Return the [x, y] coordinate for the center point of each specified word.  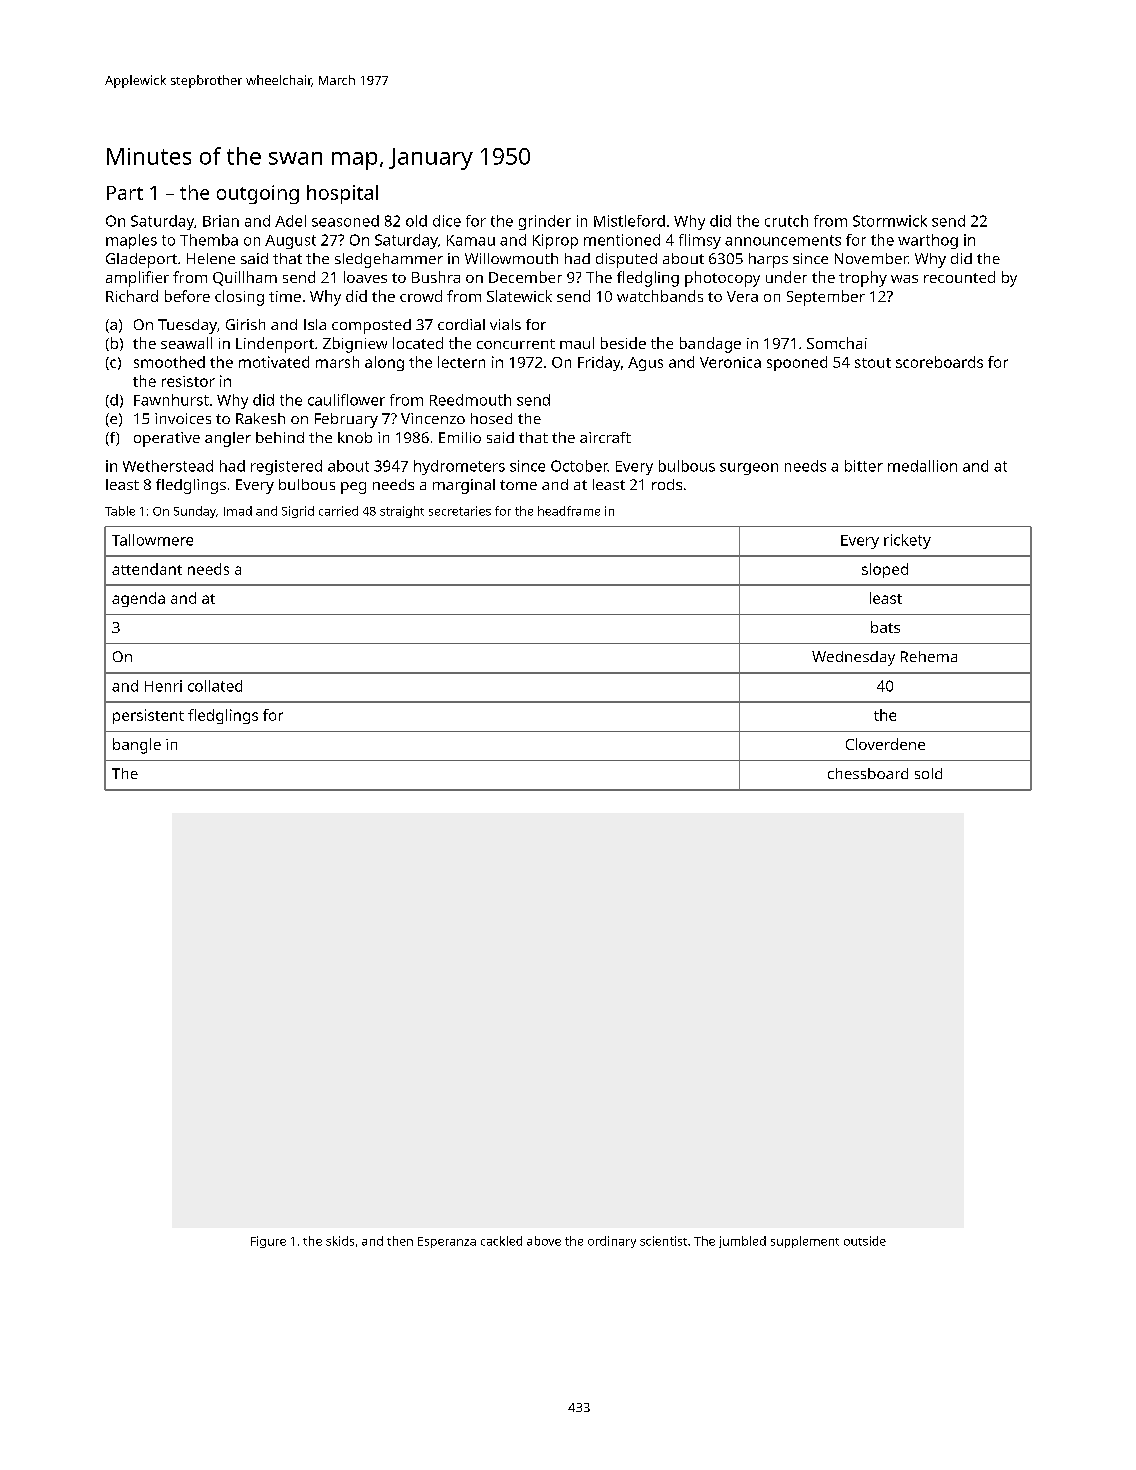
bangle [137, 746]
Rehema [929, 656]
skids [340, 1241]
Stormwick [890, 221]
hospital [342, 194]
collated [215, 686]
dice [447, 221]
